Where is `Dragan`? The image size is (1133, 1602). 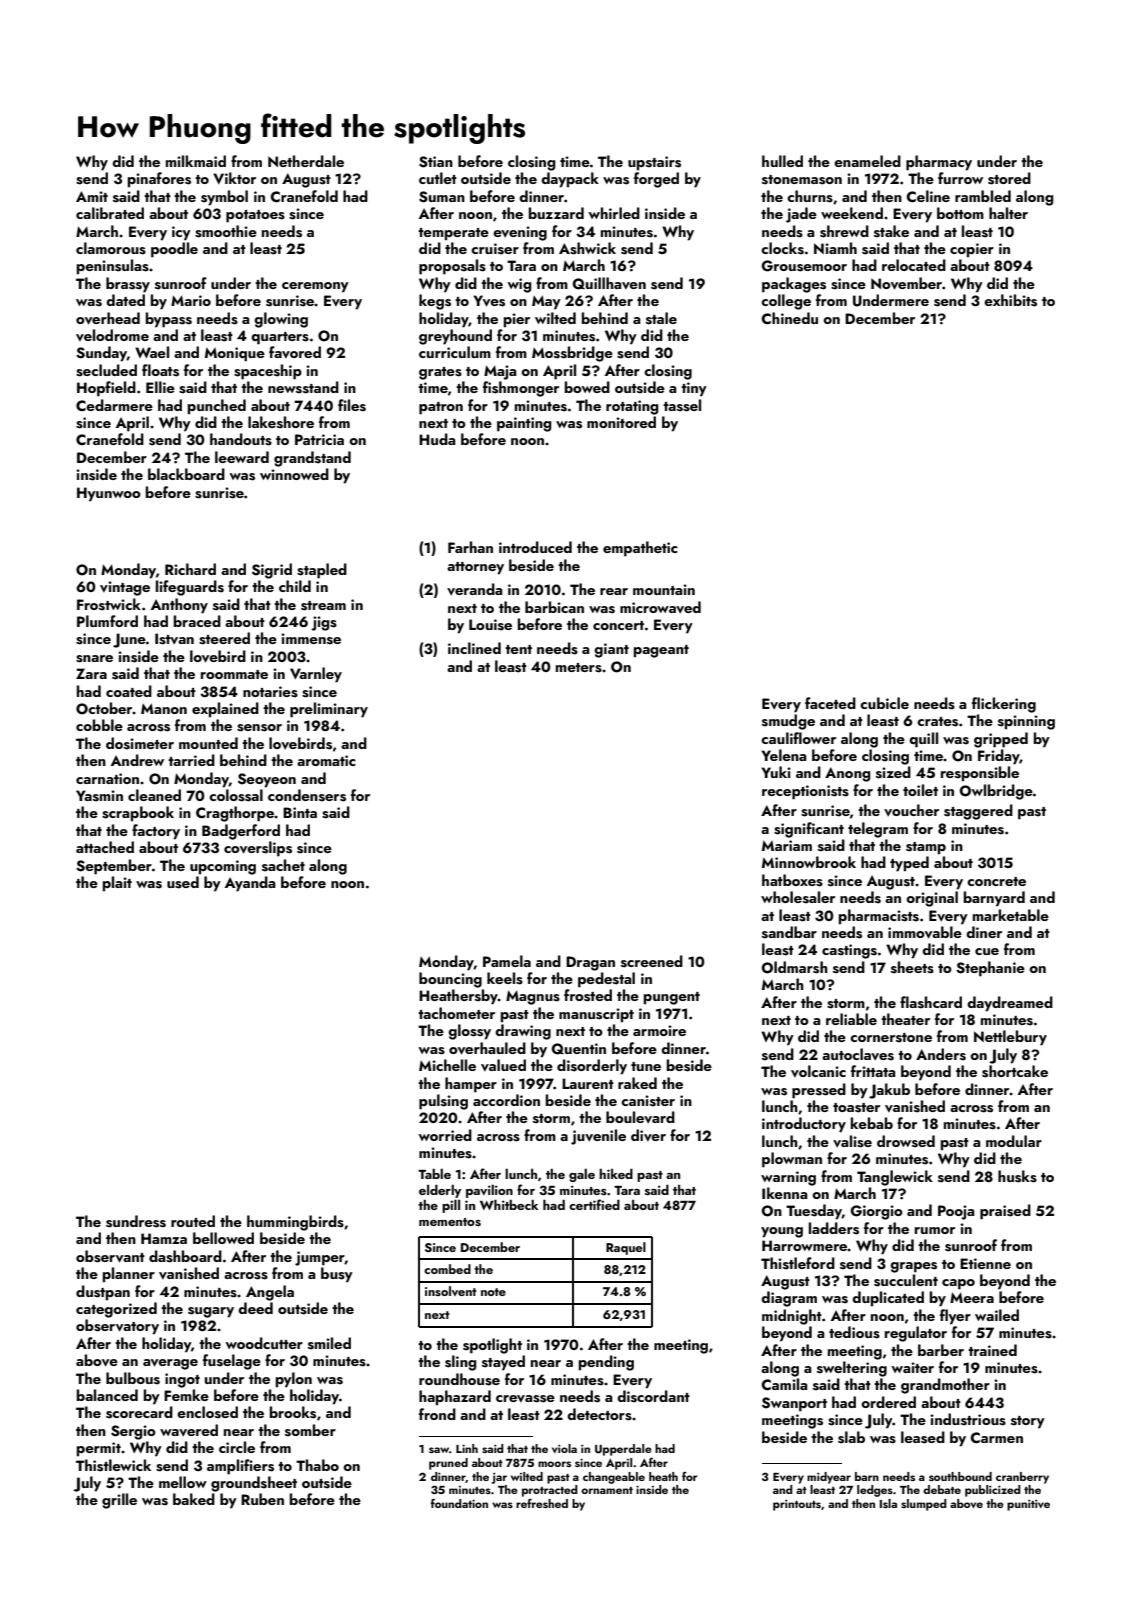
Dragan is located at coordinates (590, 963).
